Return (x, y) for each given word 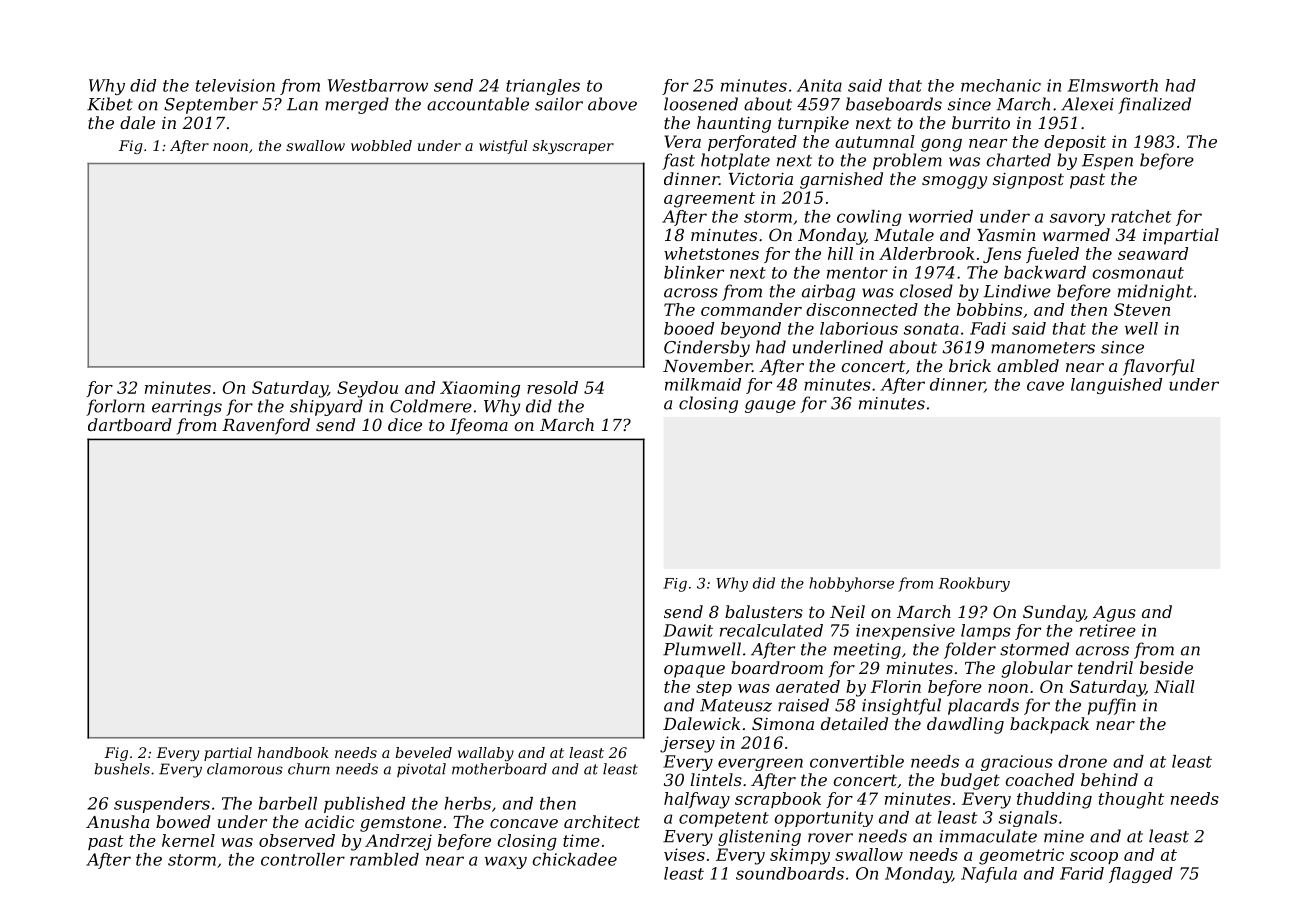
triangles (543, 87)
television (235, 85)
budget (970, 781)
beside (1166, 667)
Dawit (688, 630)
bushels (122, 769)
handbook (293, 752)
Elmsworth (1113, 85)
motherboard (499, 769)
